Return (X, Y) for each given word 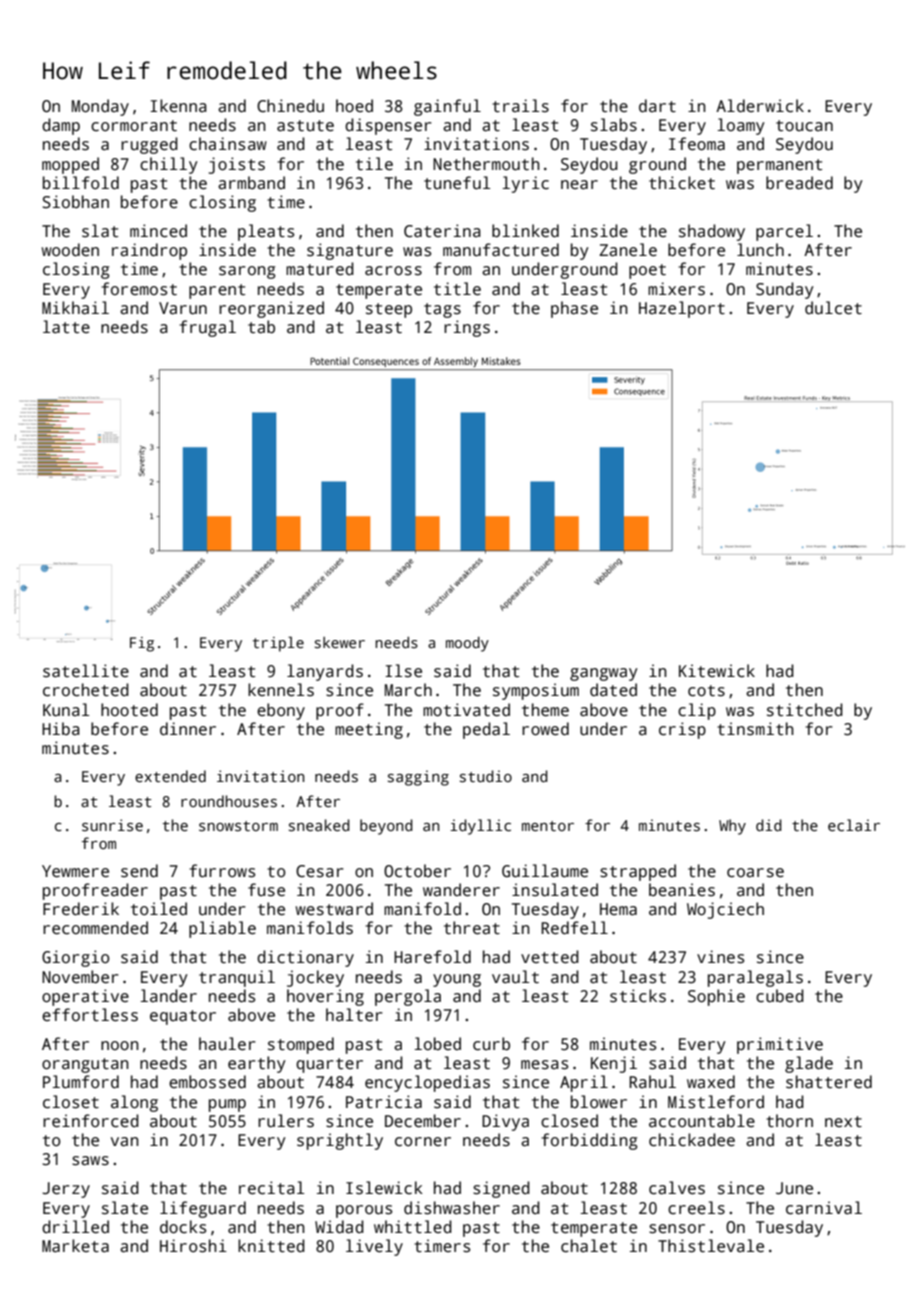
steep (389, 310)
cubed (780, 996)
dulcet (833, 308)
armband (251, 183)
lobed (437, 1043)
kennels (281, 690)
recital (271, 1188)
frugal (208, 328)
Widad (339, 1227)
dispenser (388, 126)
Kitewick (717, 671)
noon (120, 1045)
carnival (824, 1208)
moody (467, 644)
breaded (799, 183)
